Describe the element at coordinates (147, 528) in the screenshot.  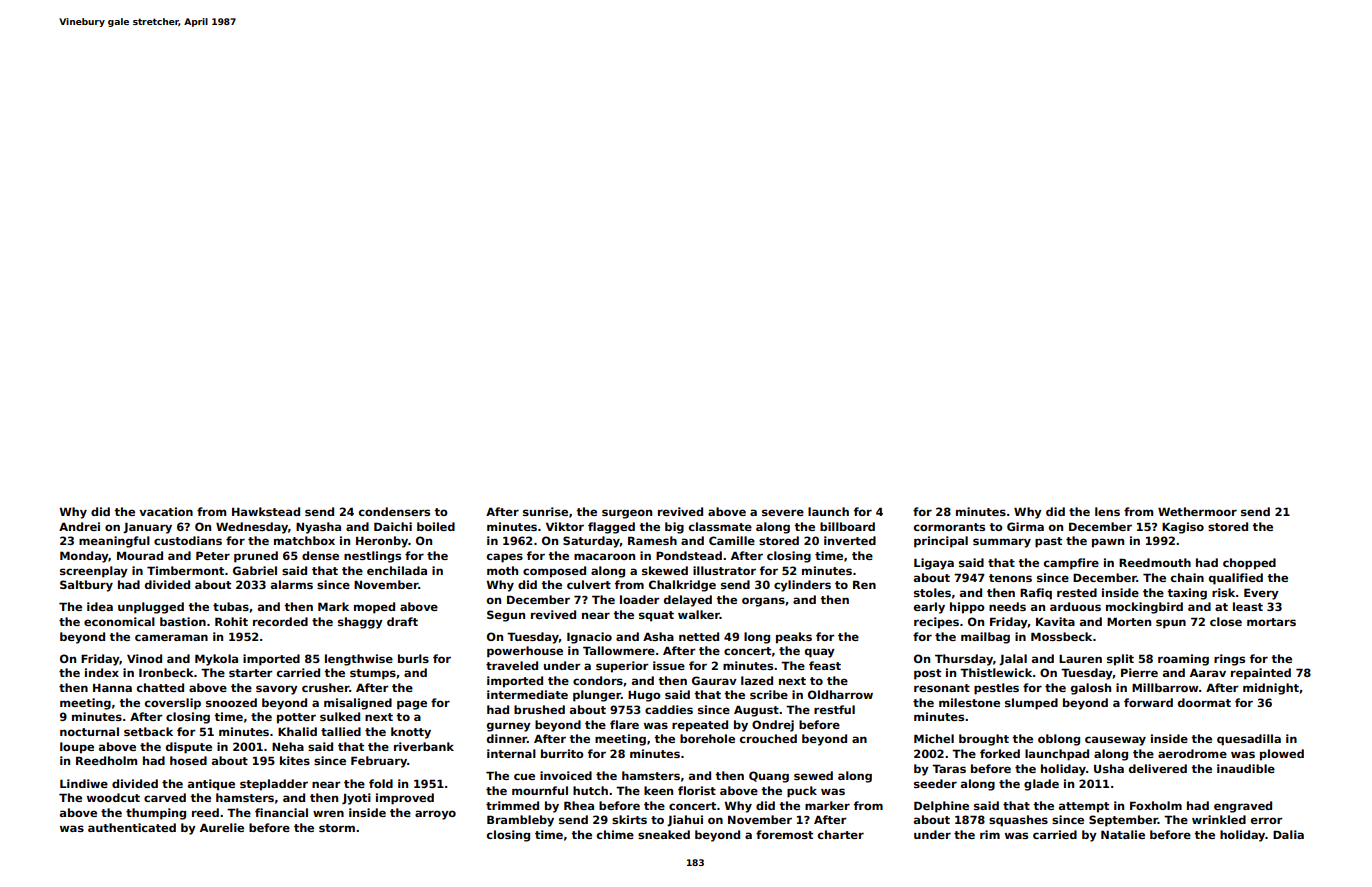
I see `January` at that location.
